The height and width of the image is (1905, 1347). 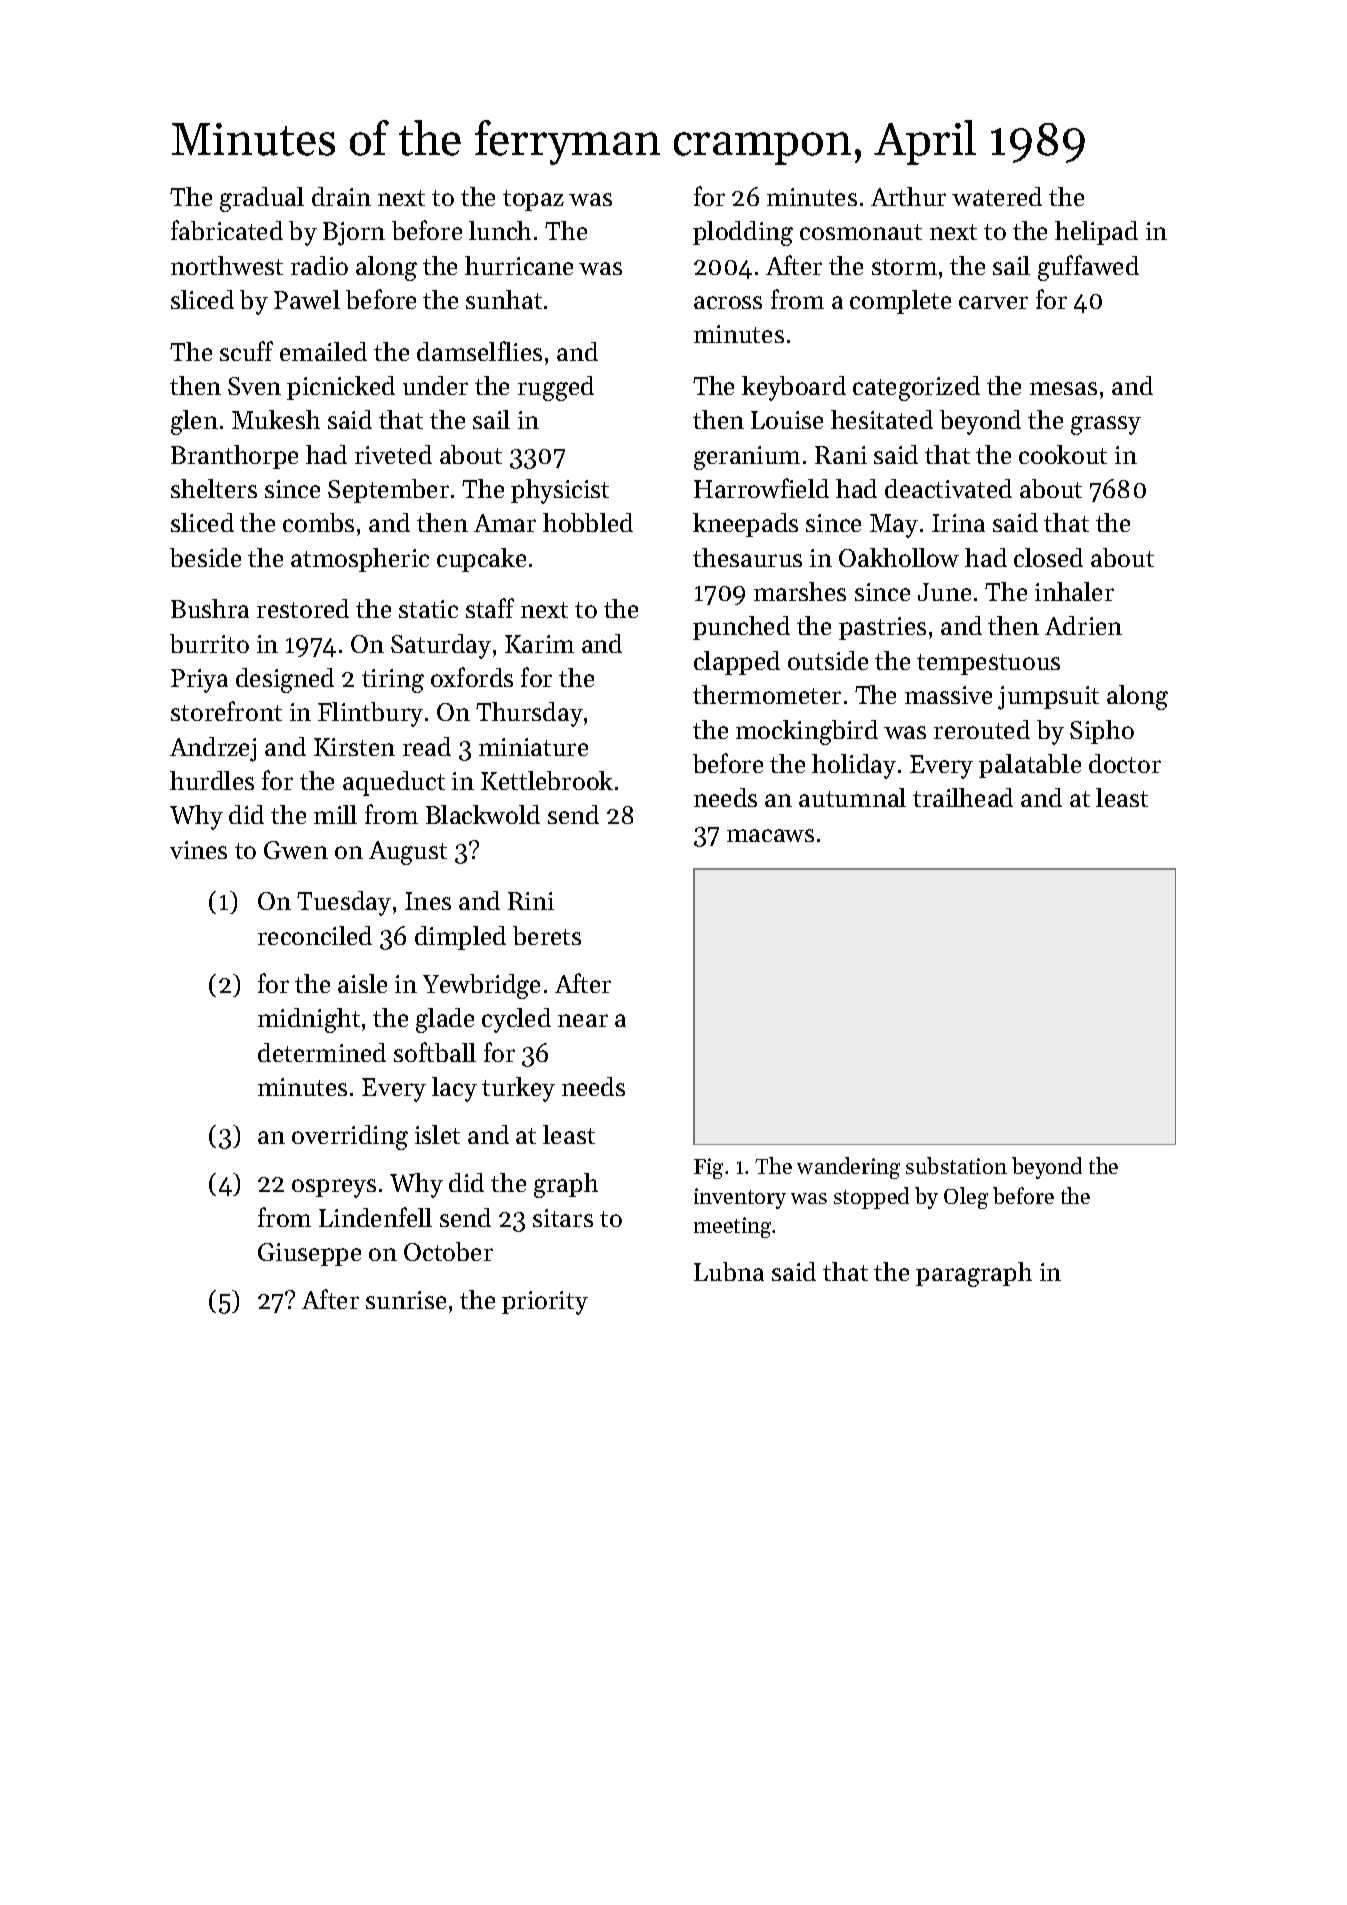 What do you see at coordinates (966, 1198) in the image?
I see `Oleg` at bounding box center [966, 1198].
